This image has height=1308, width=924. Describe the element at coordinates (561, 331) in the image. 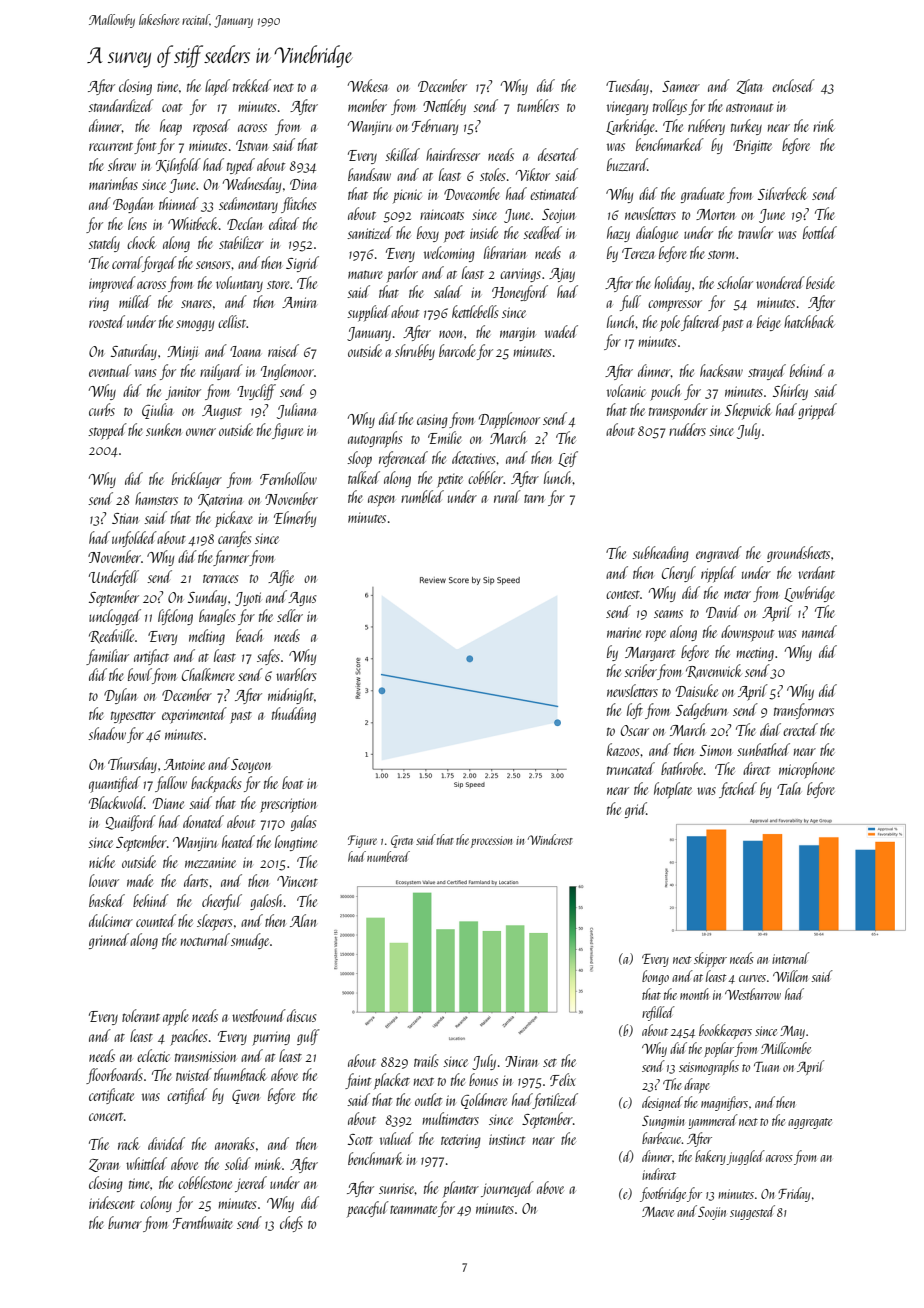

I see `waded` at that location.
